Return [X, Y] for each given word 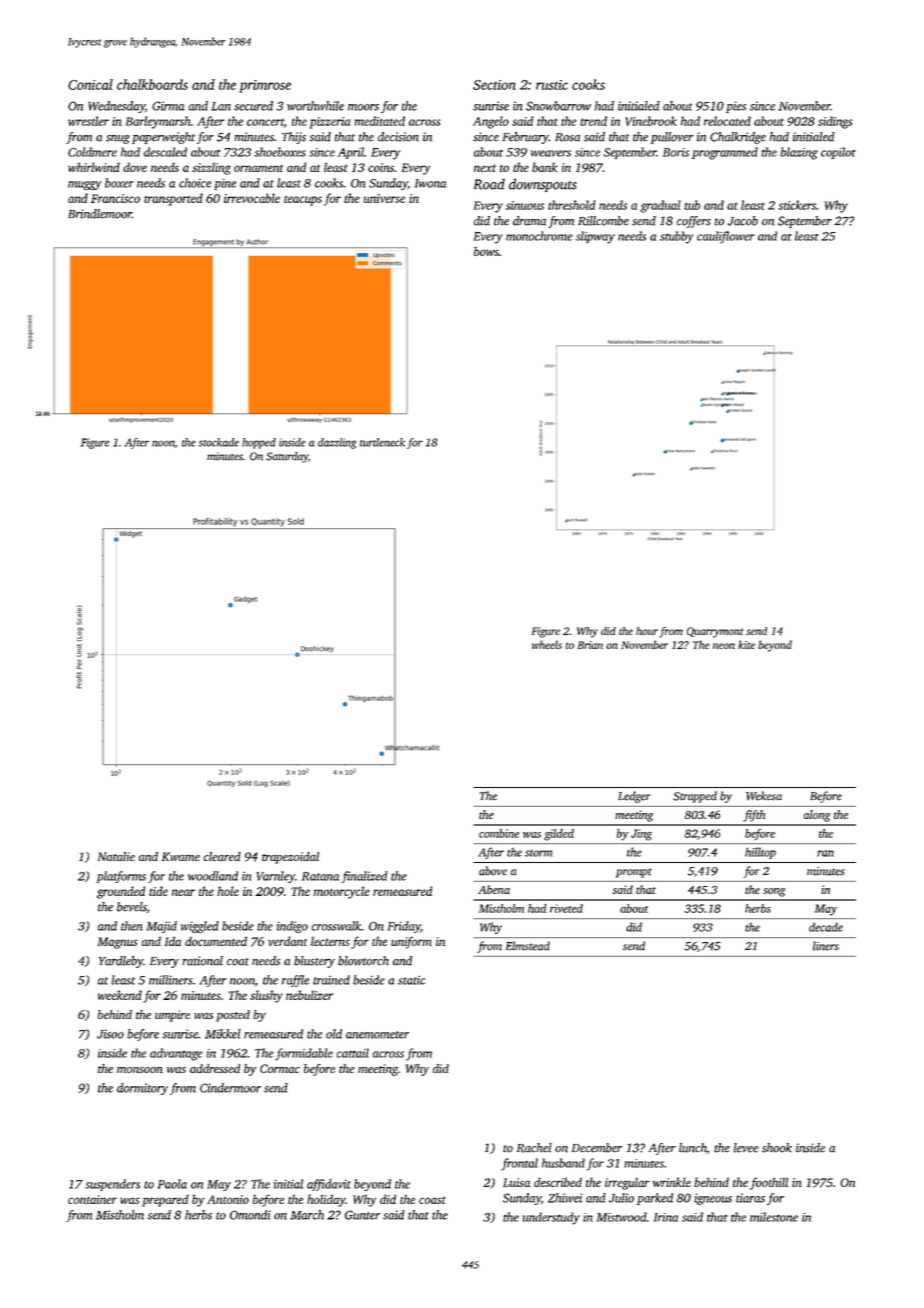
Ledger [634, 797]
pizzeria [330, 123]
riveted [566, 908]
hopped [259, 443]
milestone [774, 1217]
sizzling [211, 168]
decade [826, 927]
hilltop [760, 853]
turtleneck [382, 442]
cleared [222, 856]
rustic [552, 85]
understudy [551, 1218]
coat [238, 962]
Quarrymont [715, 632]
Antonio [228, 1199]
